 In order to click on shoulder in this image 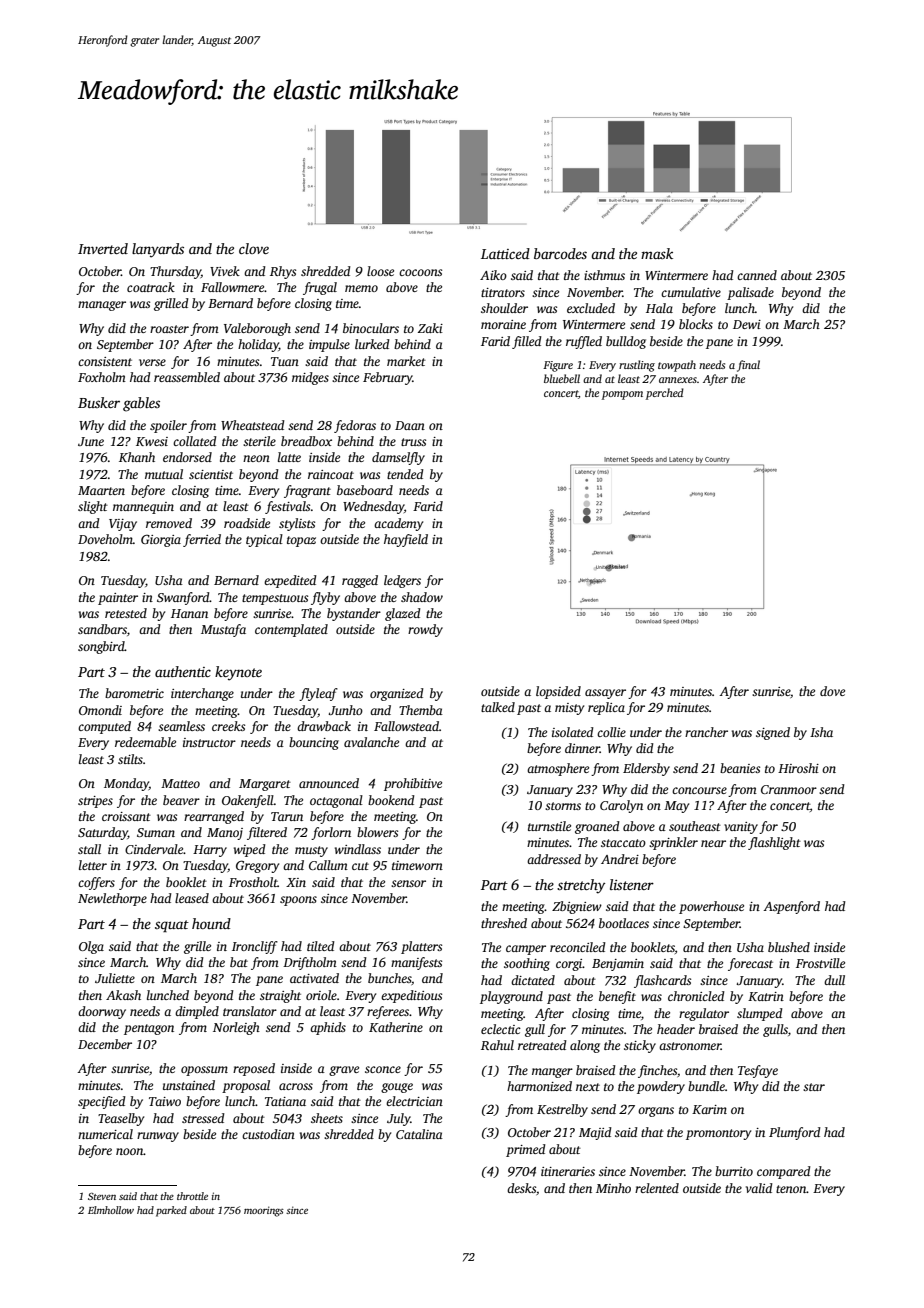, I will do `click(504, 308)`.
